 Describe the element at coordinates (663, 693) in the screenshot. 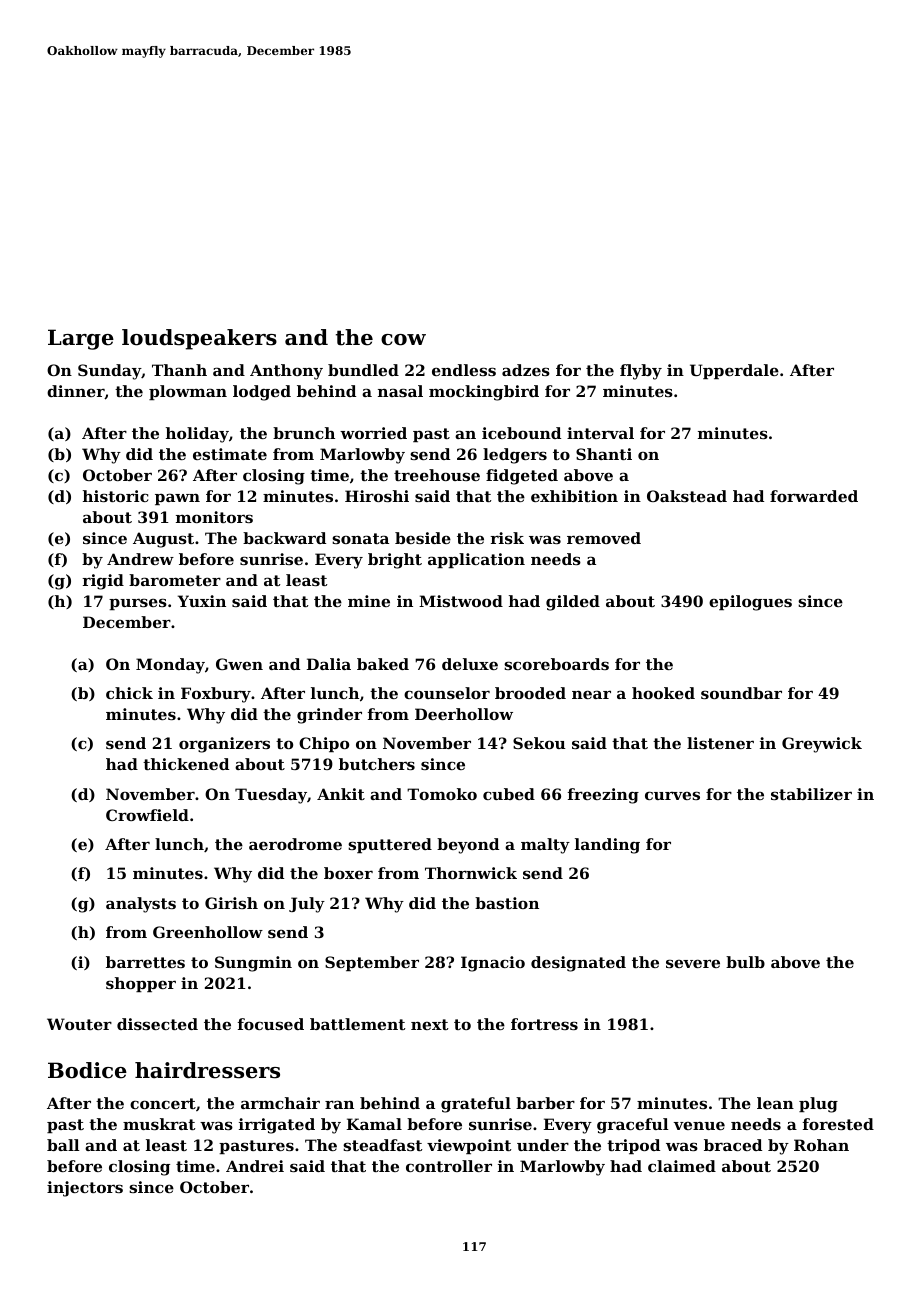

I see `hooked` at that location.
